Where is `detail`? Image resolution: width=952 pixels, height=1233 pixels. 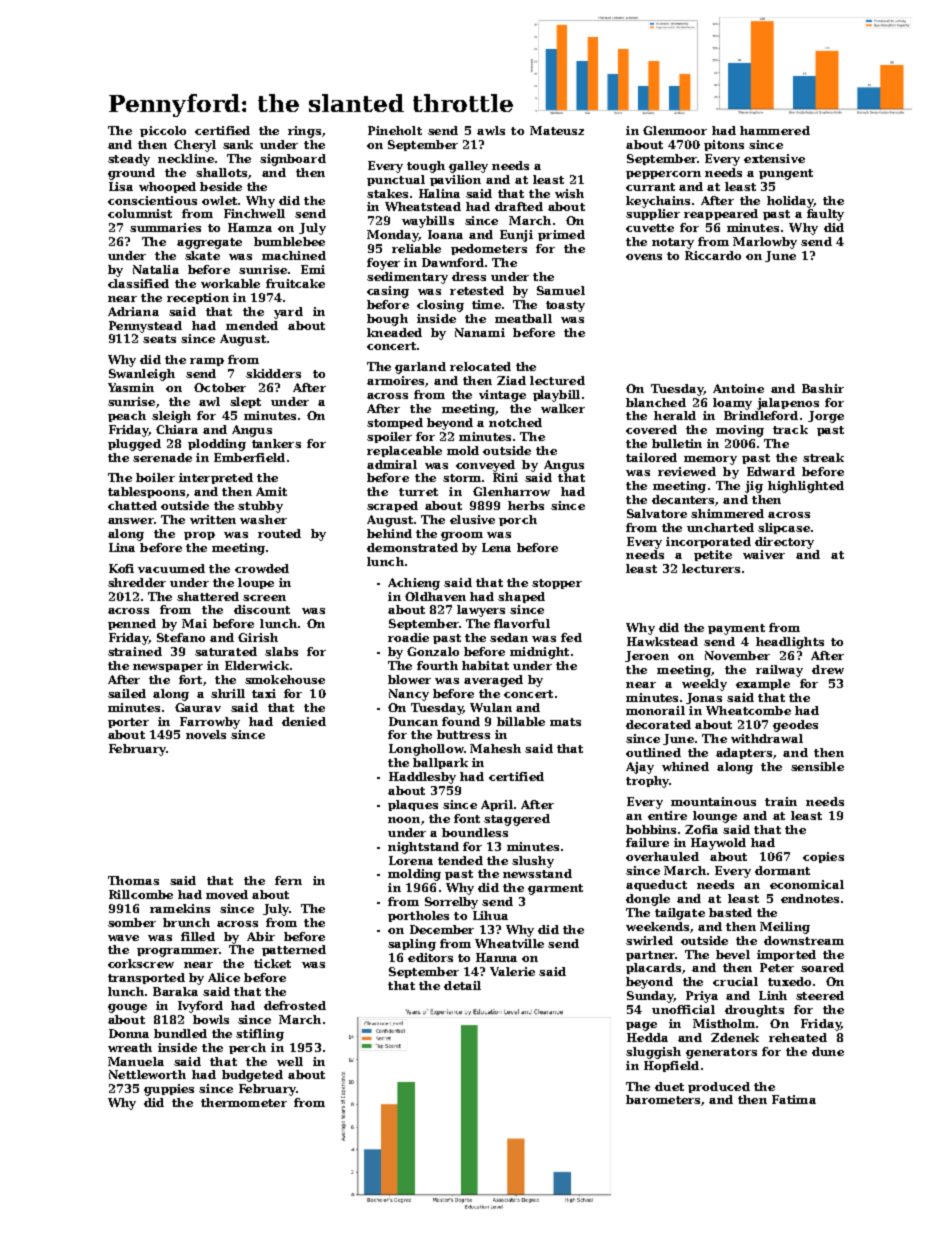
detail is located at coordinates (462, 985).
